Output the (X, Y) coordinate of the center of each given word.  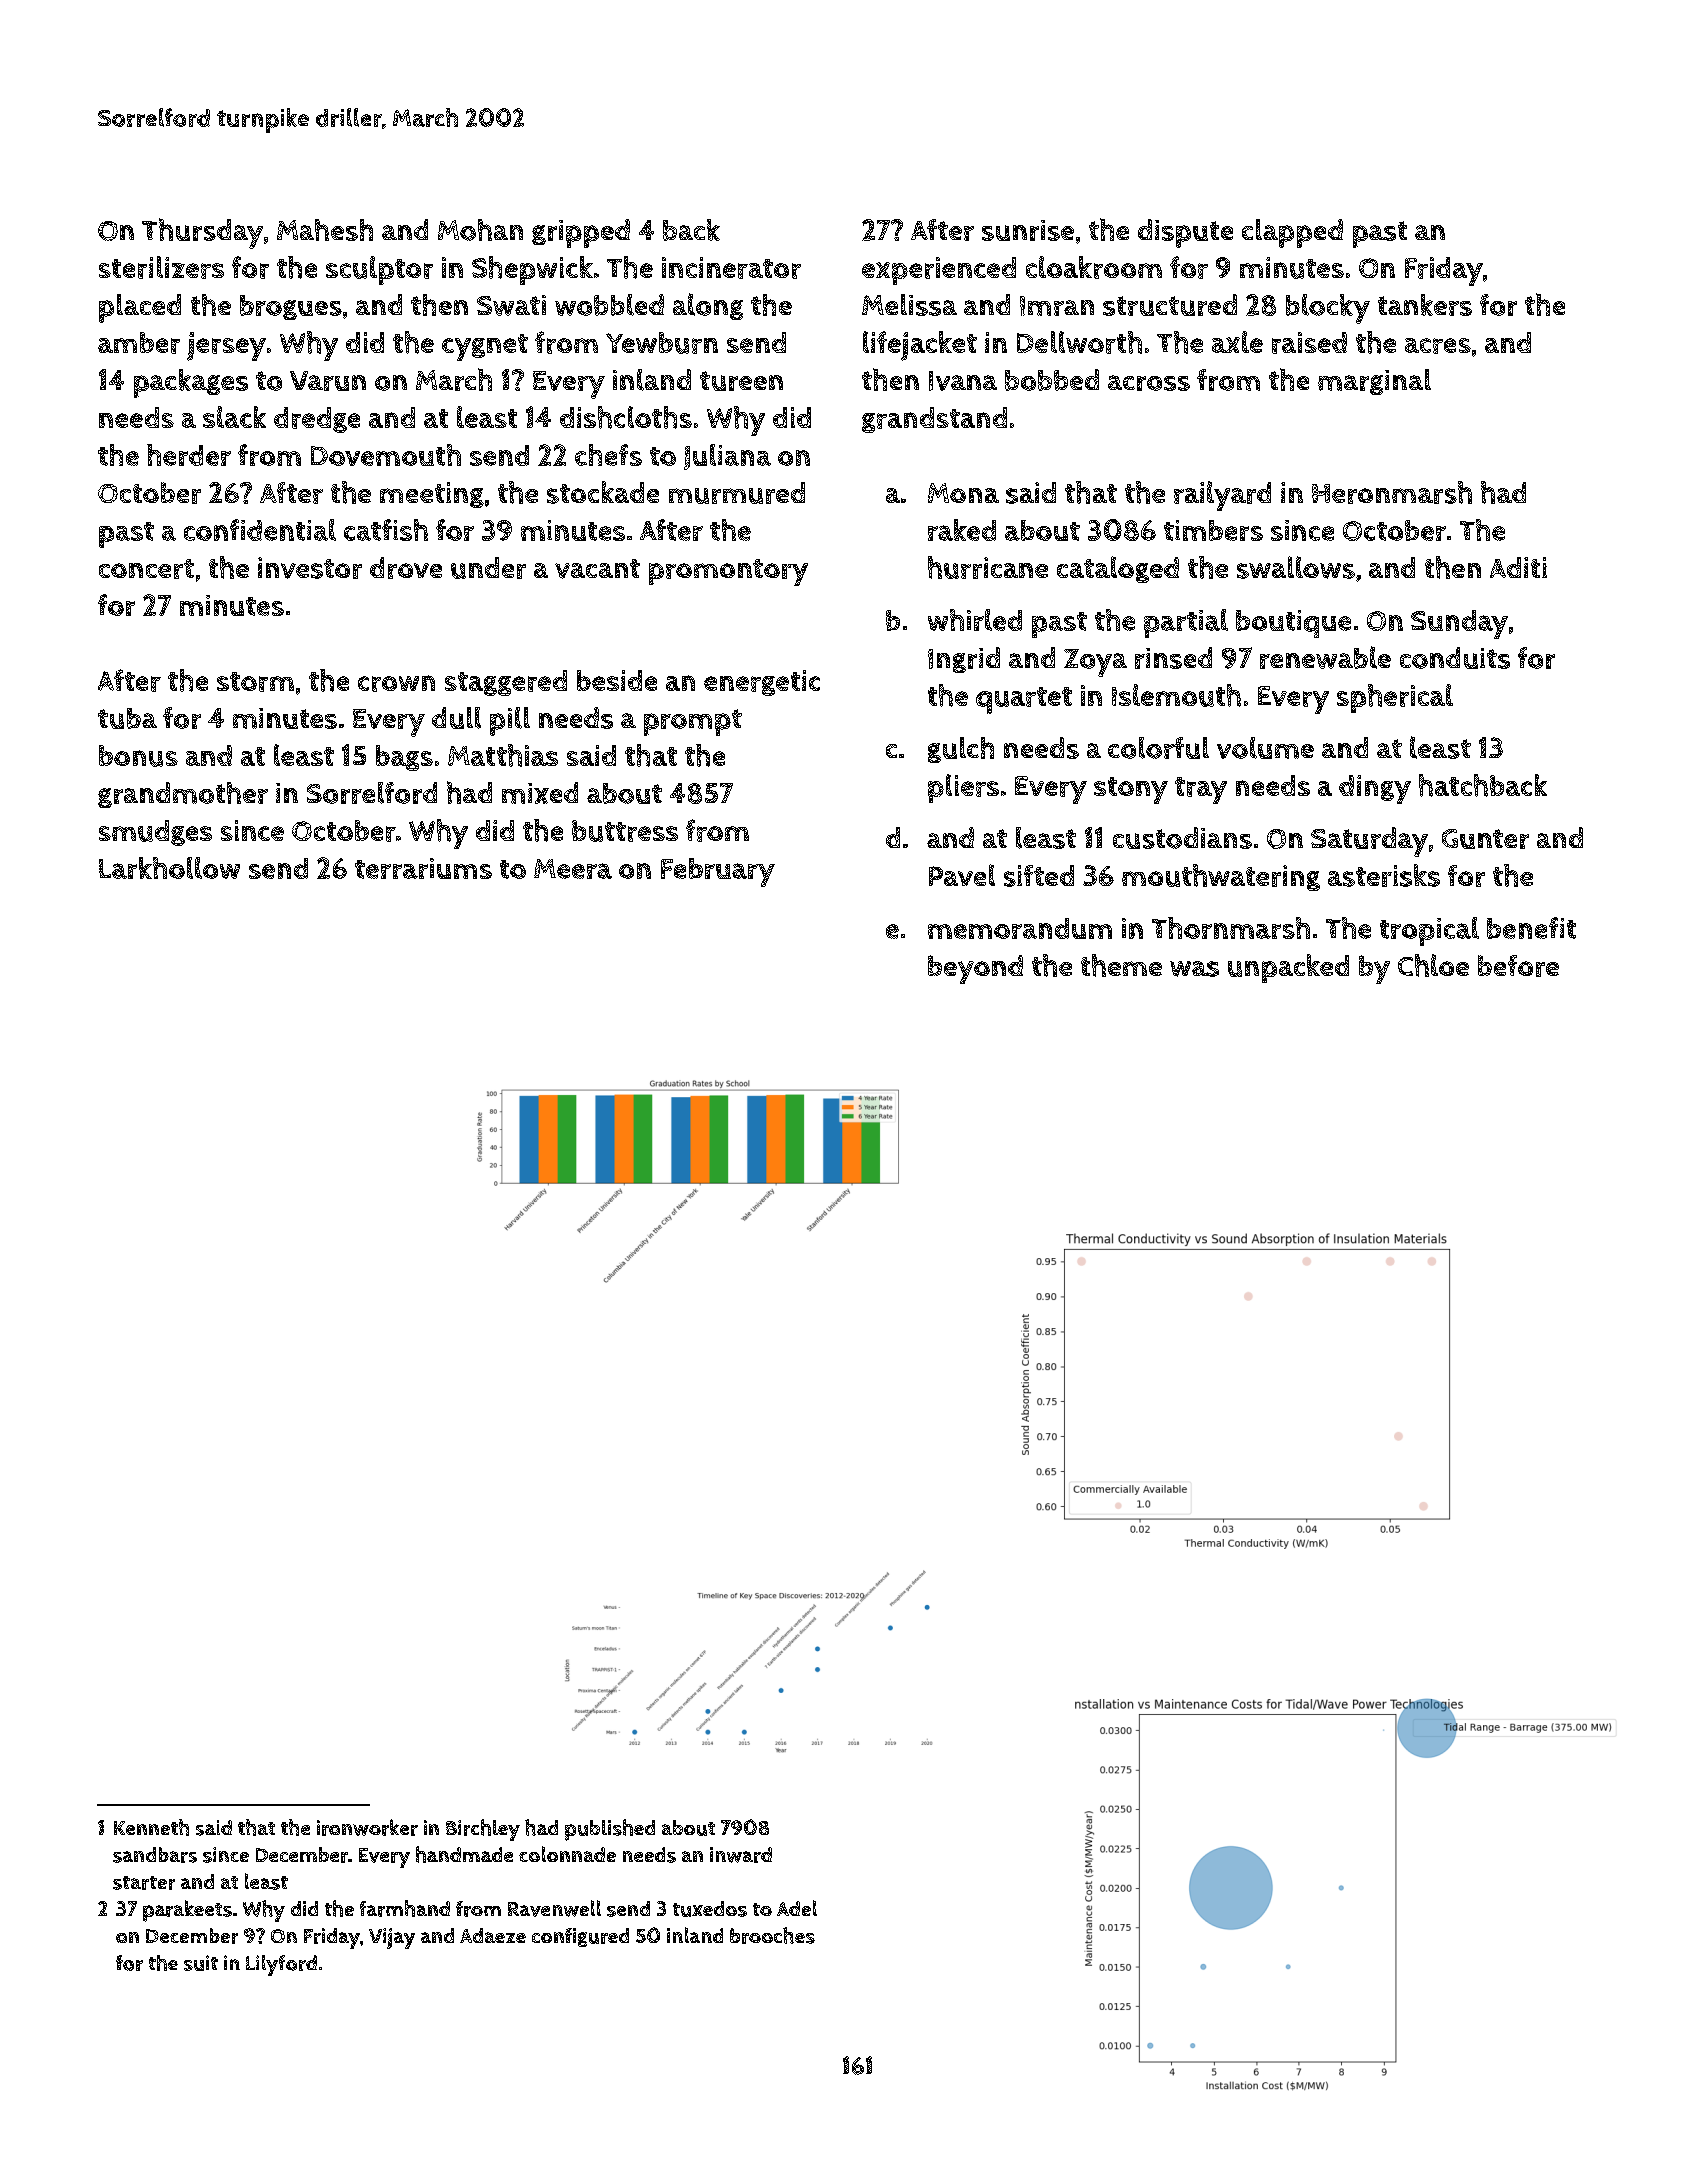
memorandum (1020, 928)
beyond (975, 969)
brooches (772, 1935)
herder (189, 455)
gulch (961, 750)
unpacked (1288, 968)
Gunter (1485, 839)
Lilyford (281, 1965)
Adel (797, 1908)
